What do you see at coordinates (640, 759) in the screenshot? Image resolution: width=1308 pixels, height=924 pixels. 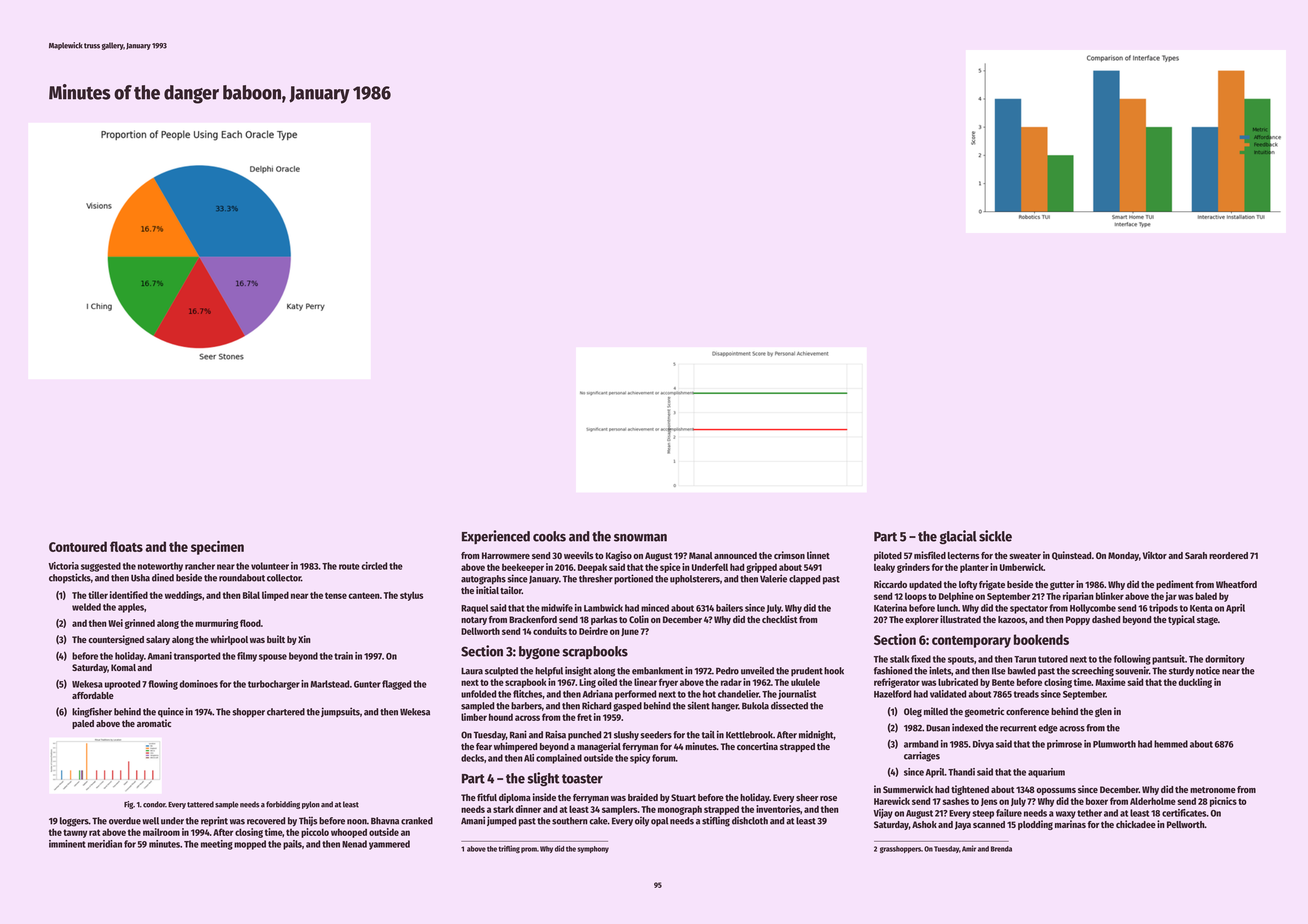 I see `spicy` at bounding box center [640, 759].
